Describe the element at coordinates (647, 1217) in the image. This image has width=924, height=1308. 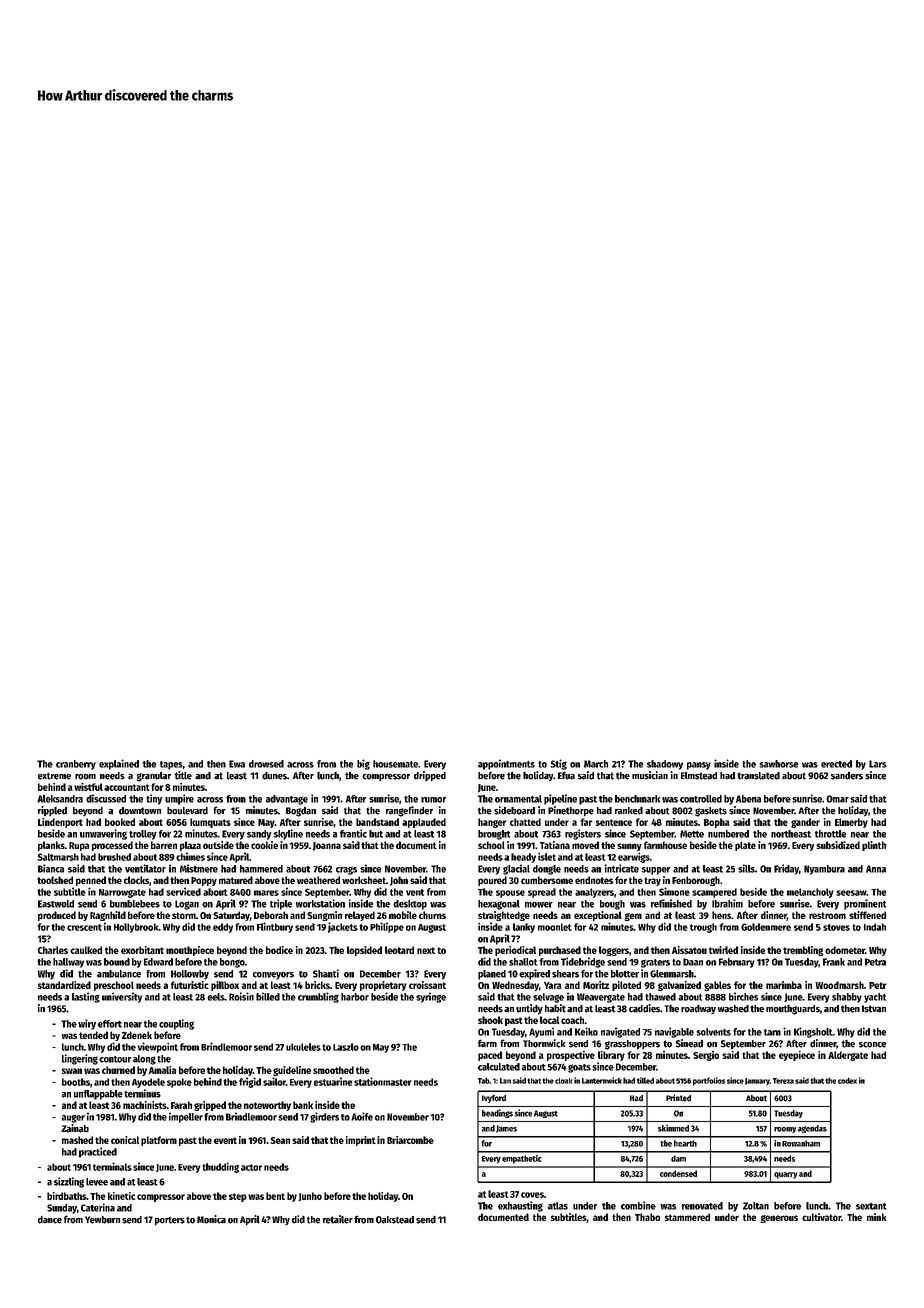
I see `Thabo` at that location.
